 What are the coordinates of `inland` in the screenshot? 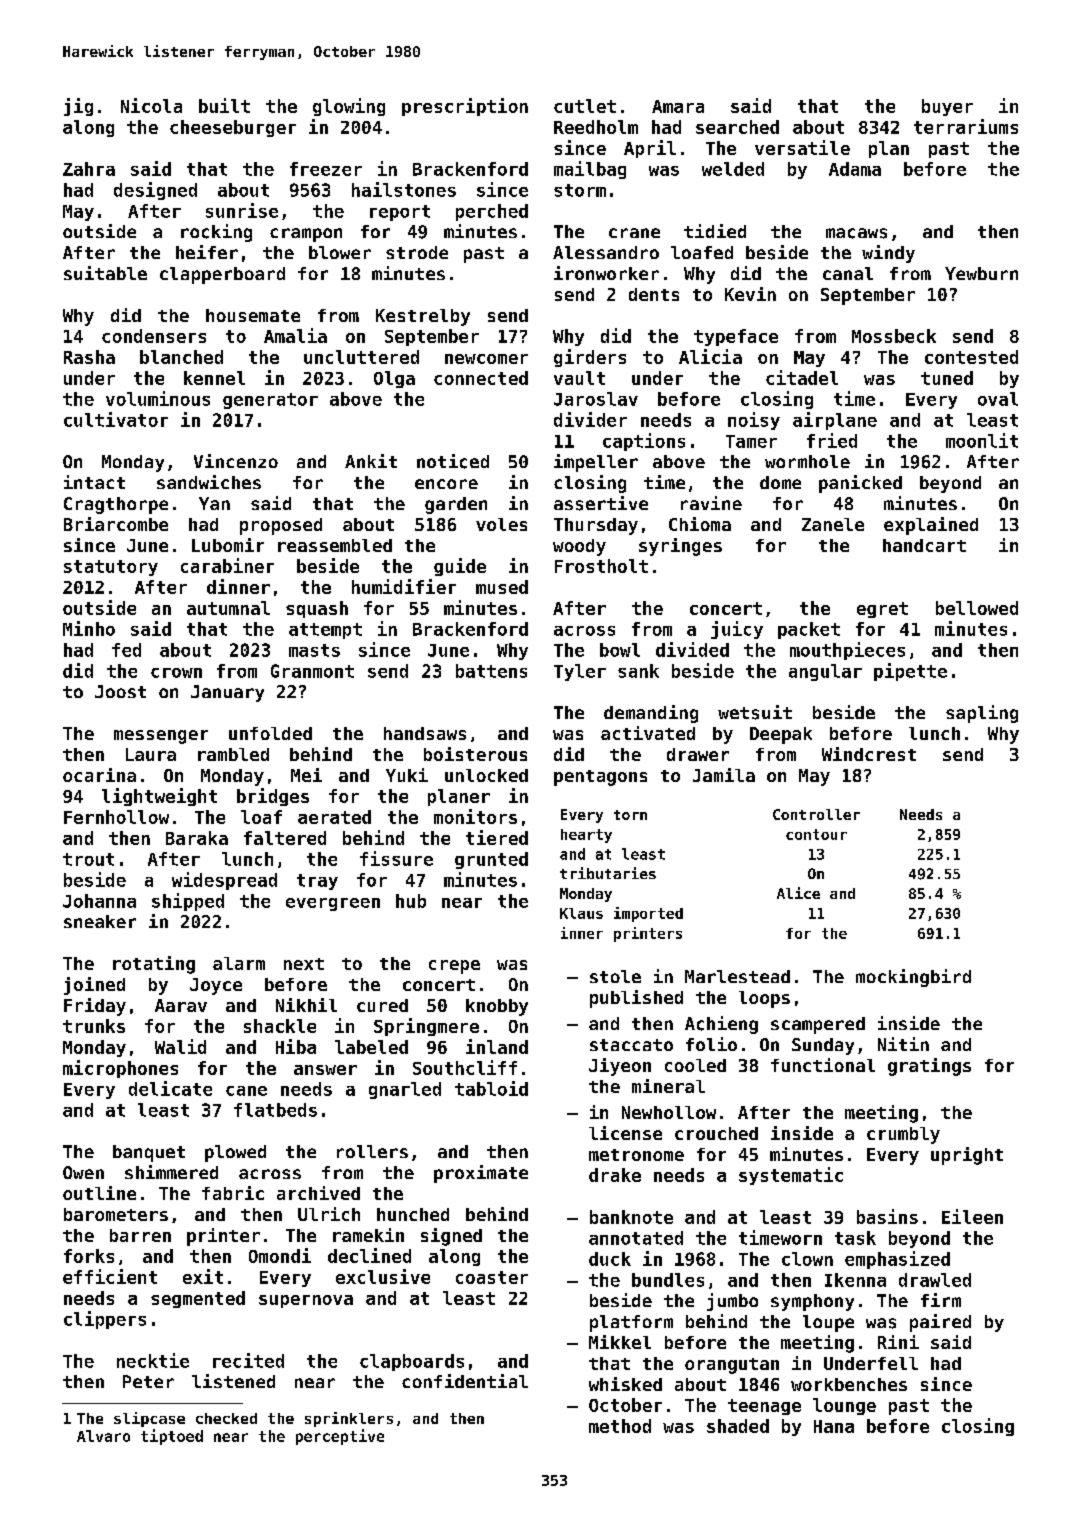 It's located at (497, 1046).
